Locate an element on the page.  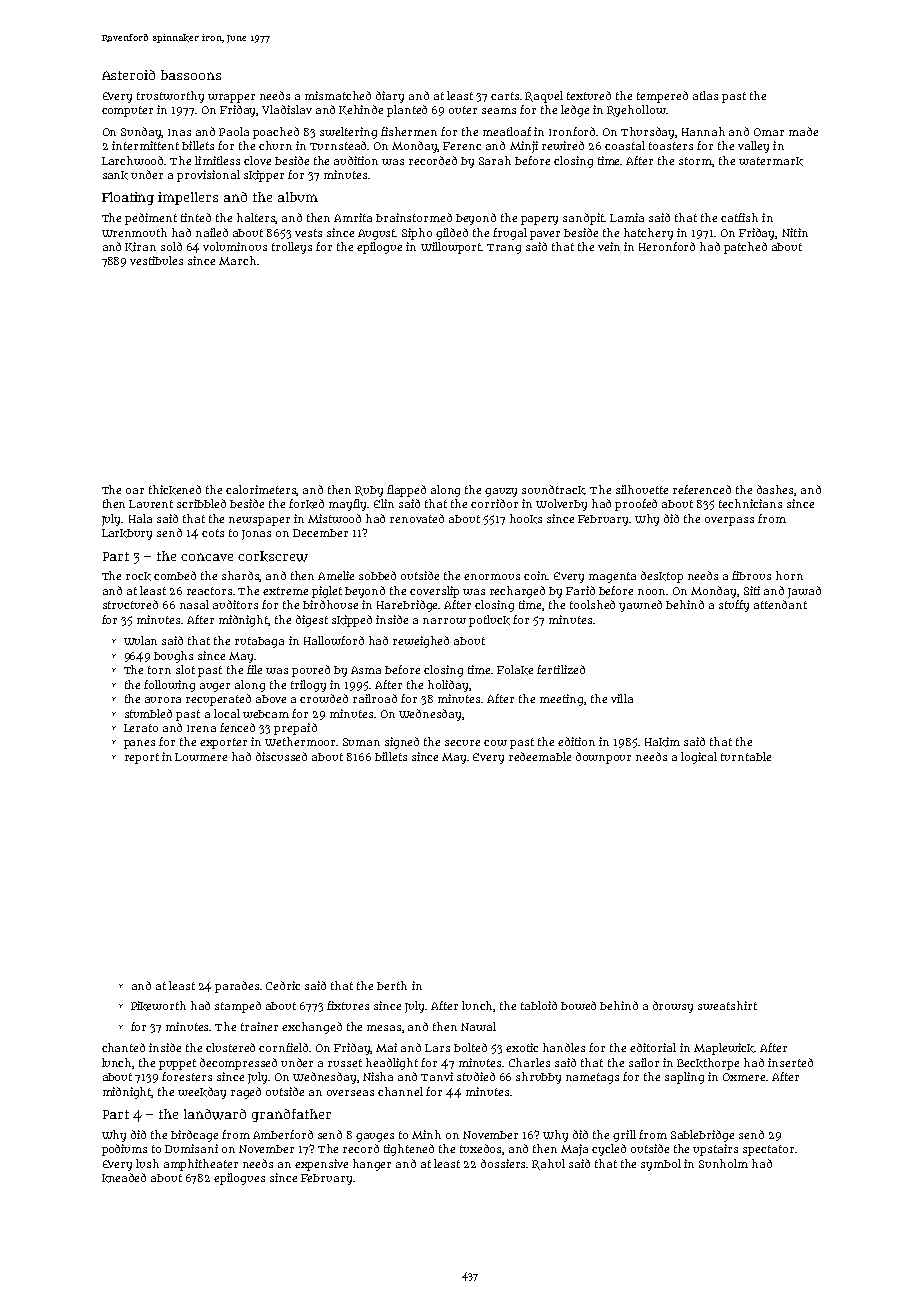
August is located at coordinates (377, 234).
